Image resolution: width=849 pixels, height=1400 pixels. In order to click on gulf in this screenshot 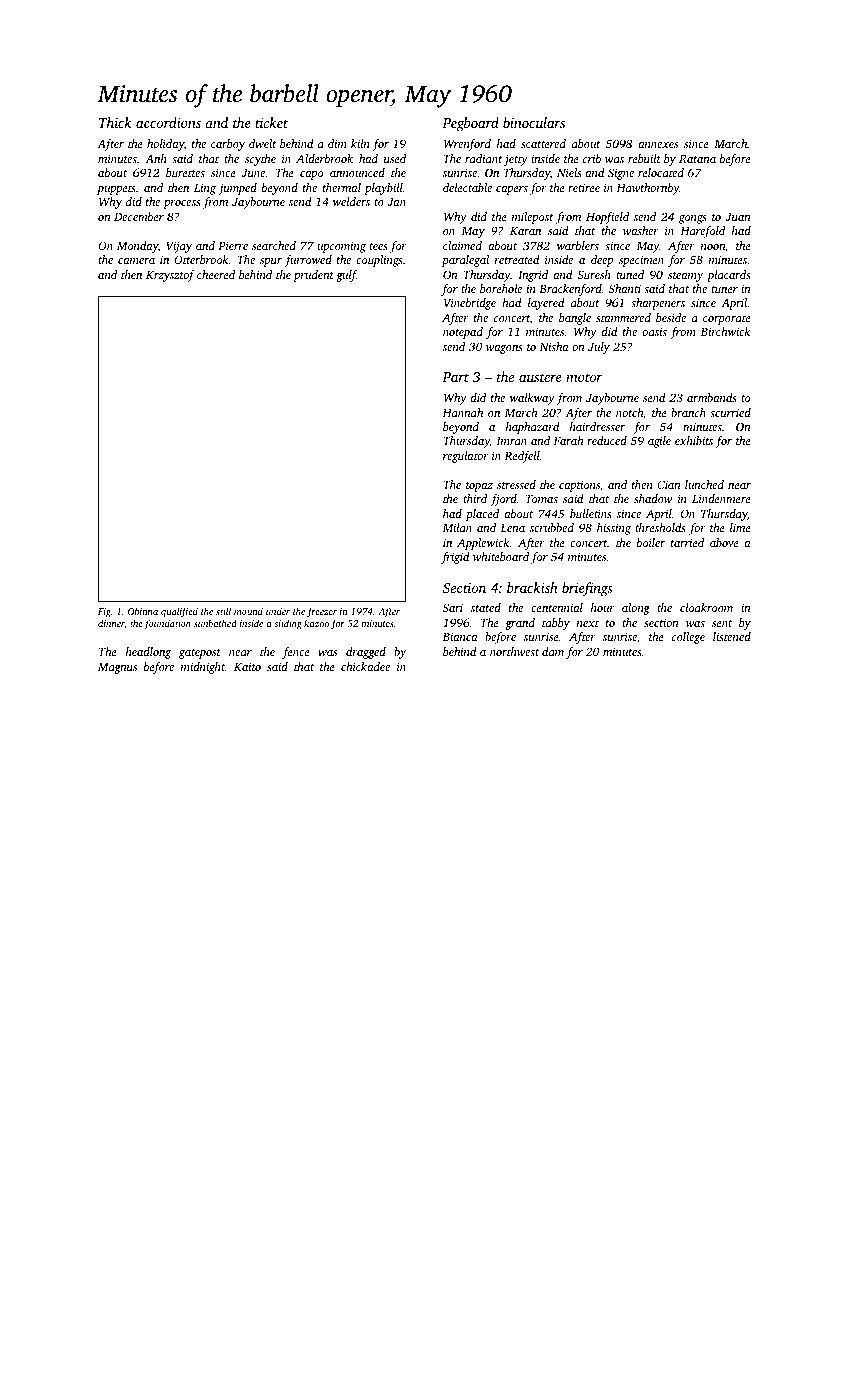, I will do `click(346, 276)`.
